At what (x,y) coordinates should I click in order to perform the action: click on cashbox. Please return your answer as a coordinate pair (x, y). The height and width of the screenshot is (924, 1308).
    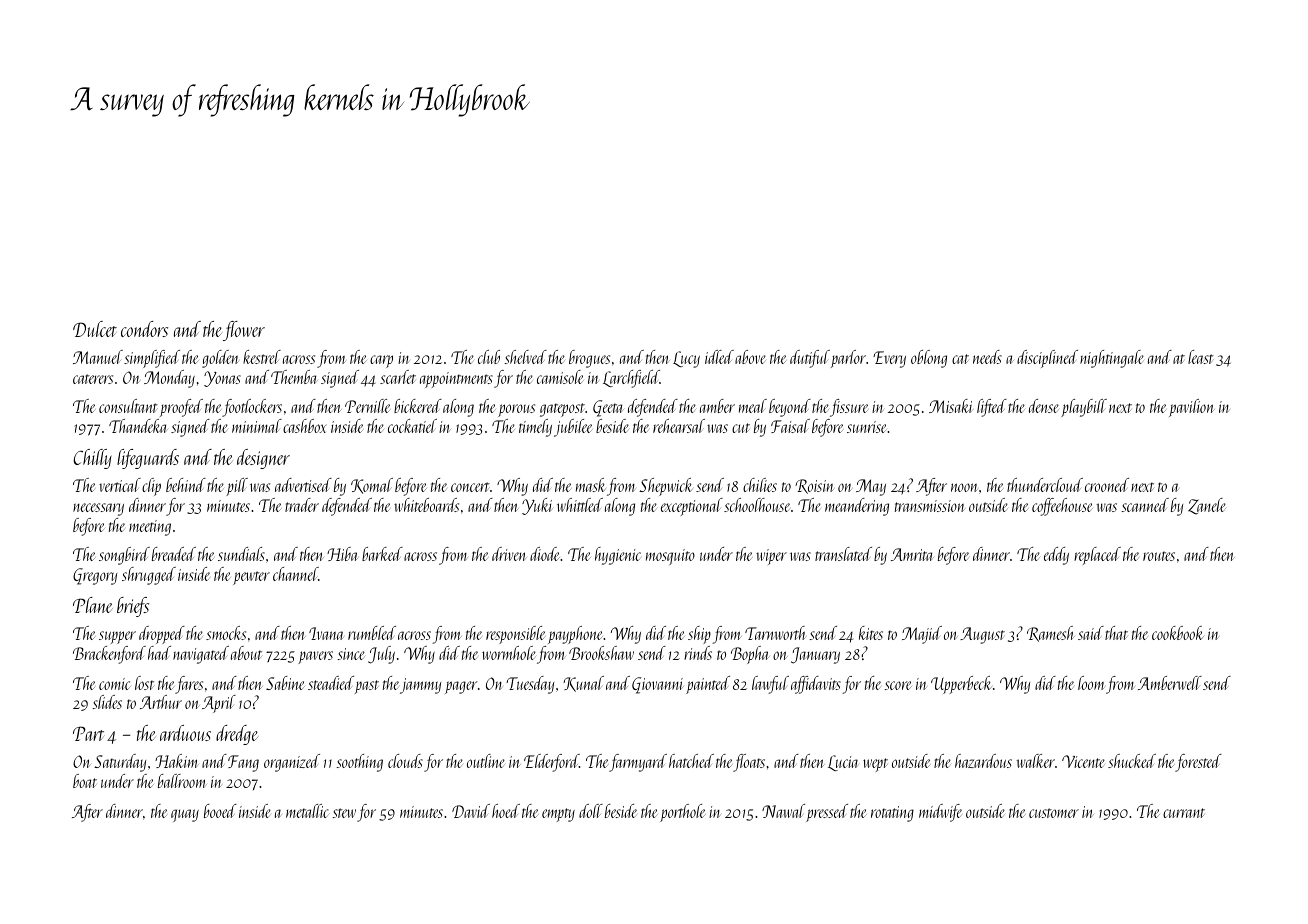
    Looking at the image, I should click on (305, 426).
